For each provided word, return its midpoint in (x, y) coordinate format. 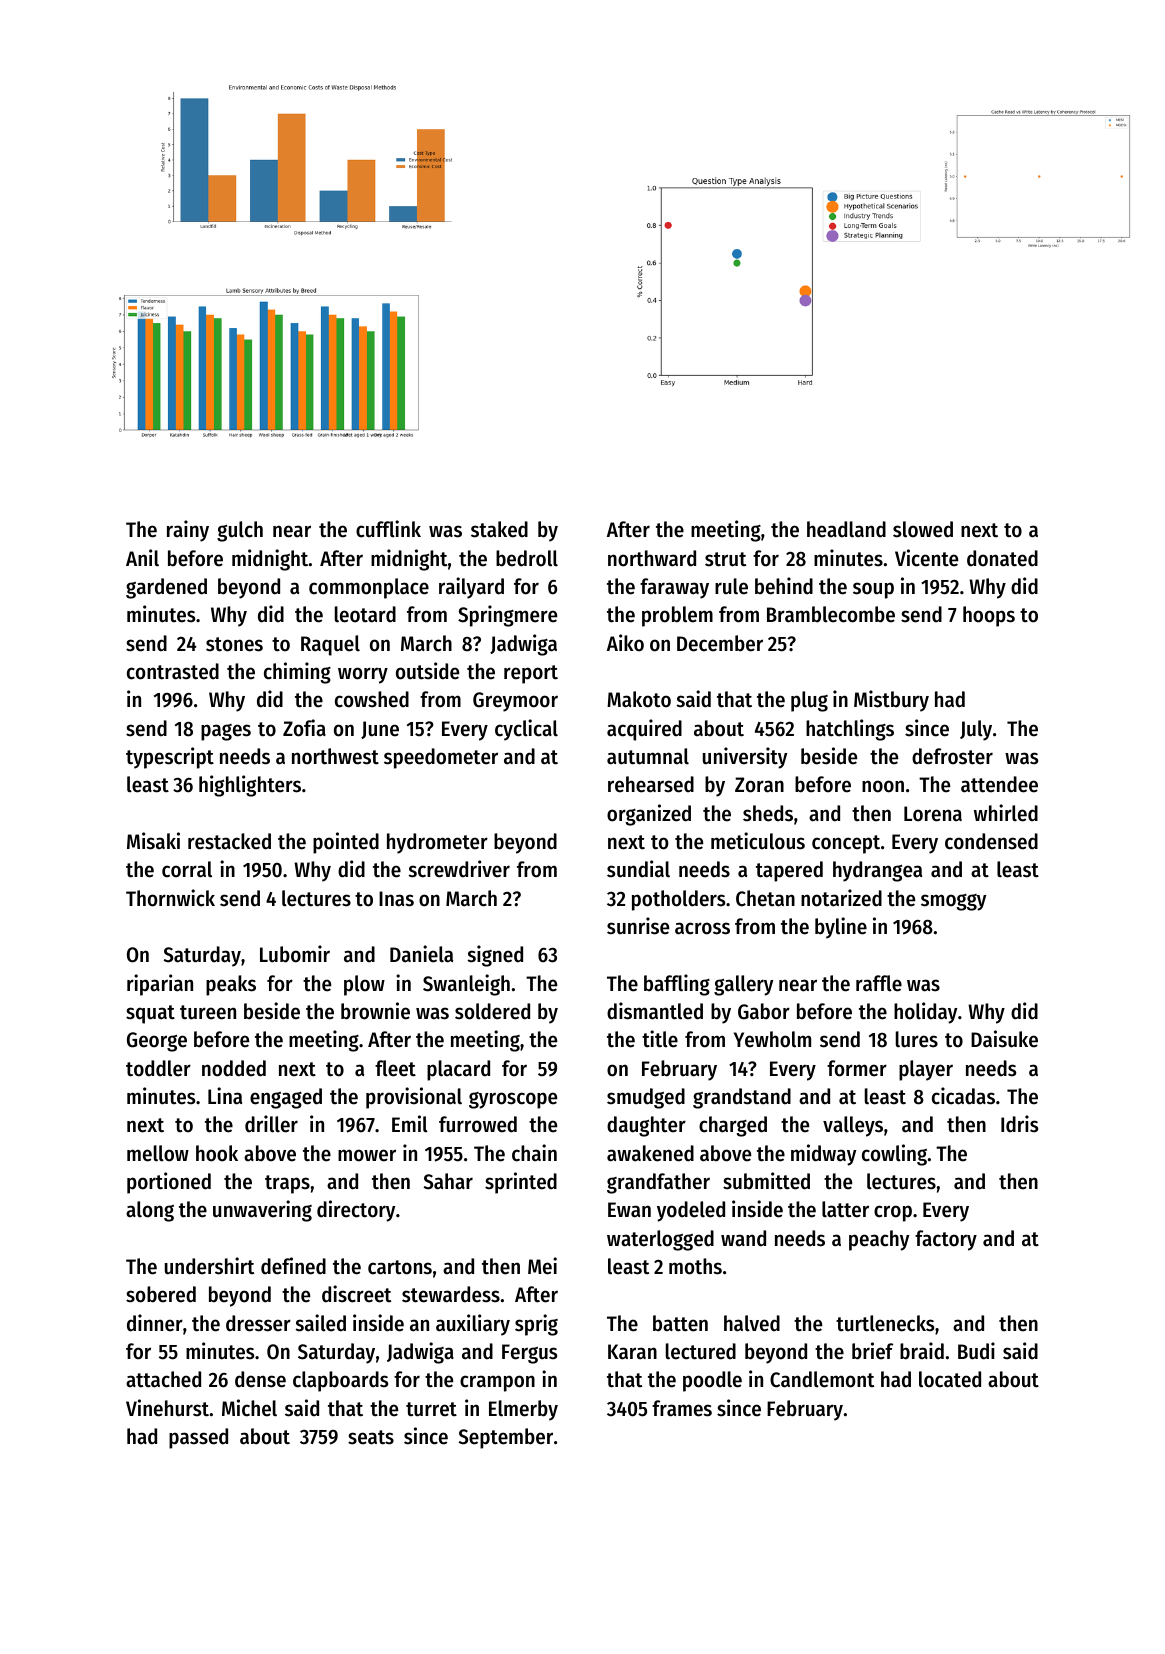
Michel (249, 1408)
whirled (1006, 813)
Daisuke (1004, 1039)
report (531, 674)
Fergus (529, 1354)
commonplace (369, 588)
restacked (229, 841)
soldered (492, 1011)
